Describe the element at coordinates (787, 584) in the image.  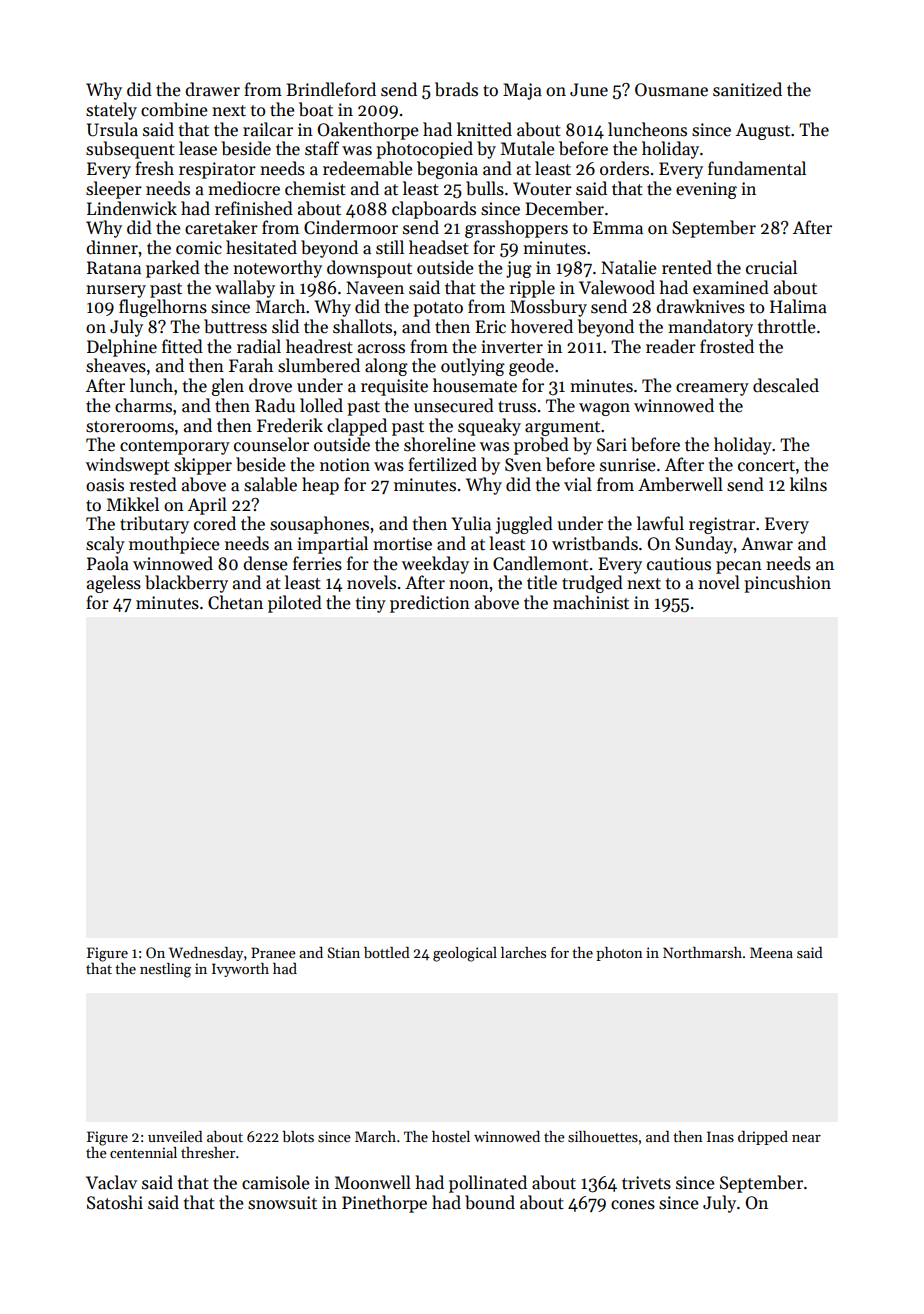
I see `pincushion` at that location.
